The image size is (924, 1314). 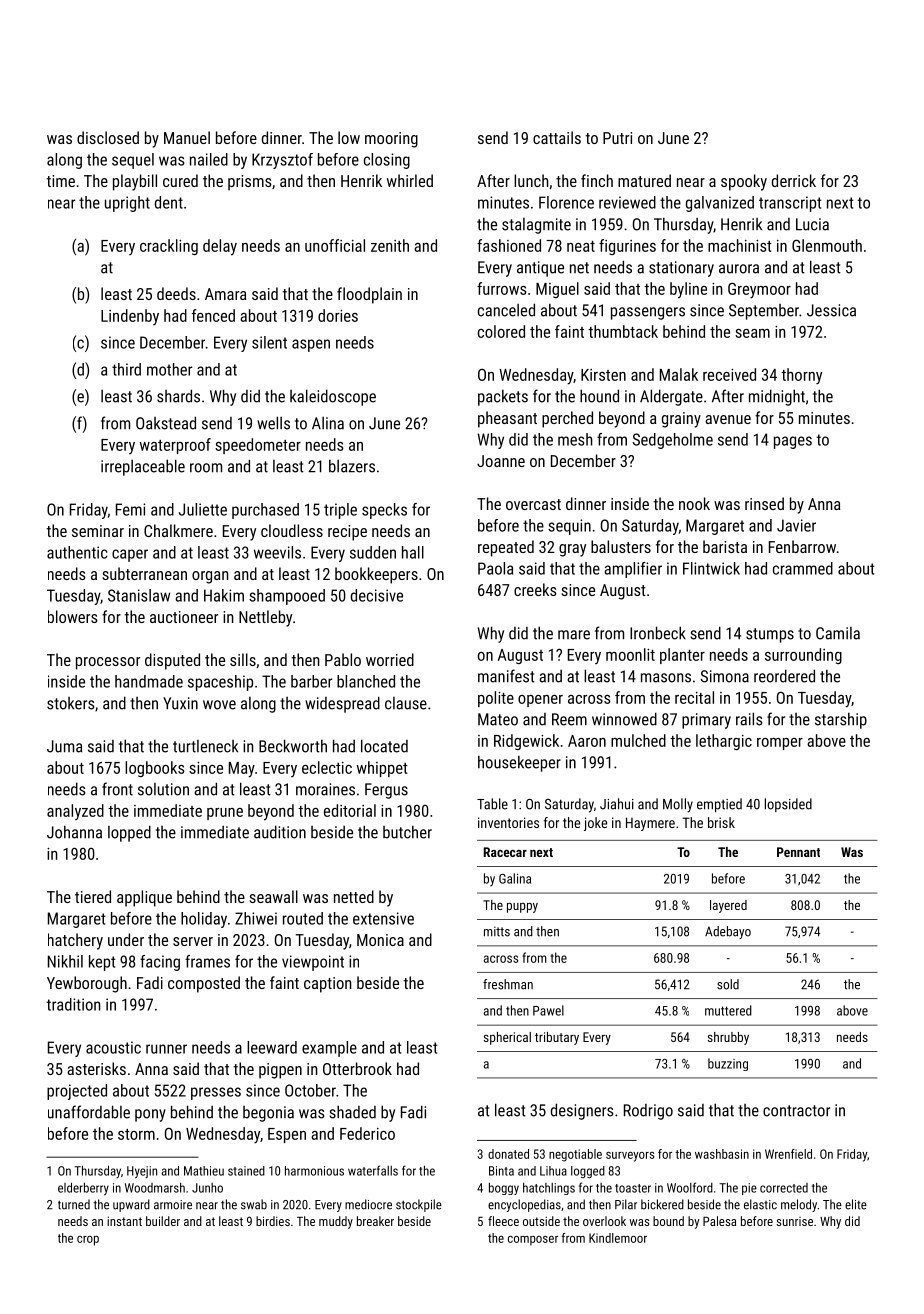 I want to click on Otterbrook, so click(x=357, y=1068).
